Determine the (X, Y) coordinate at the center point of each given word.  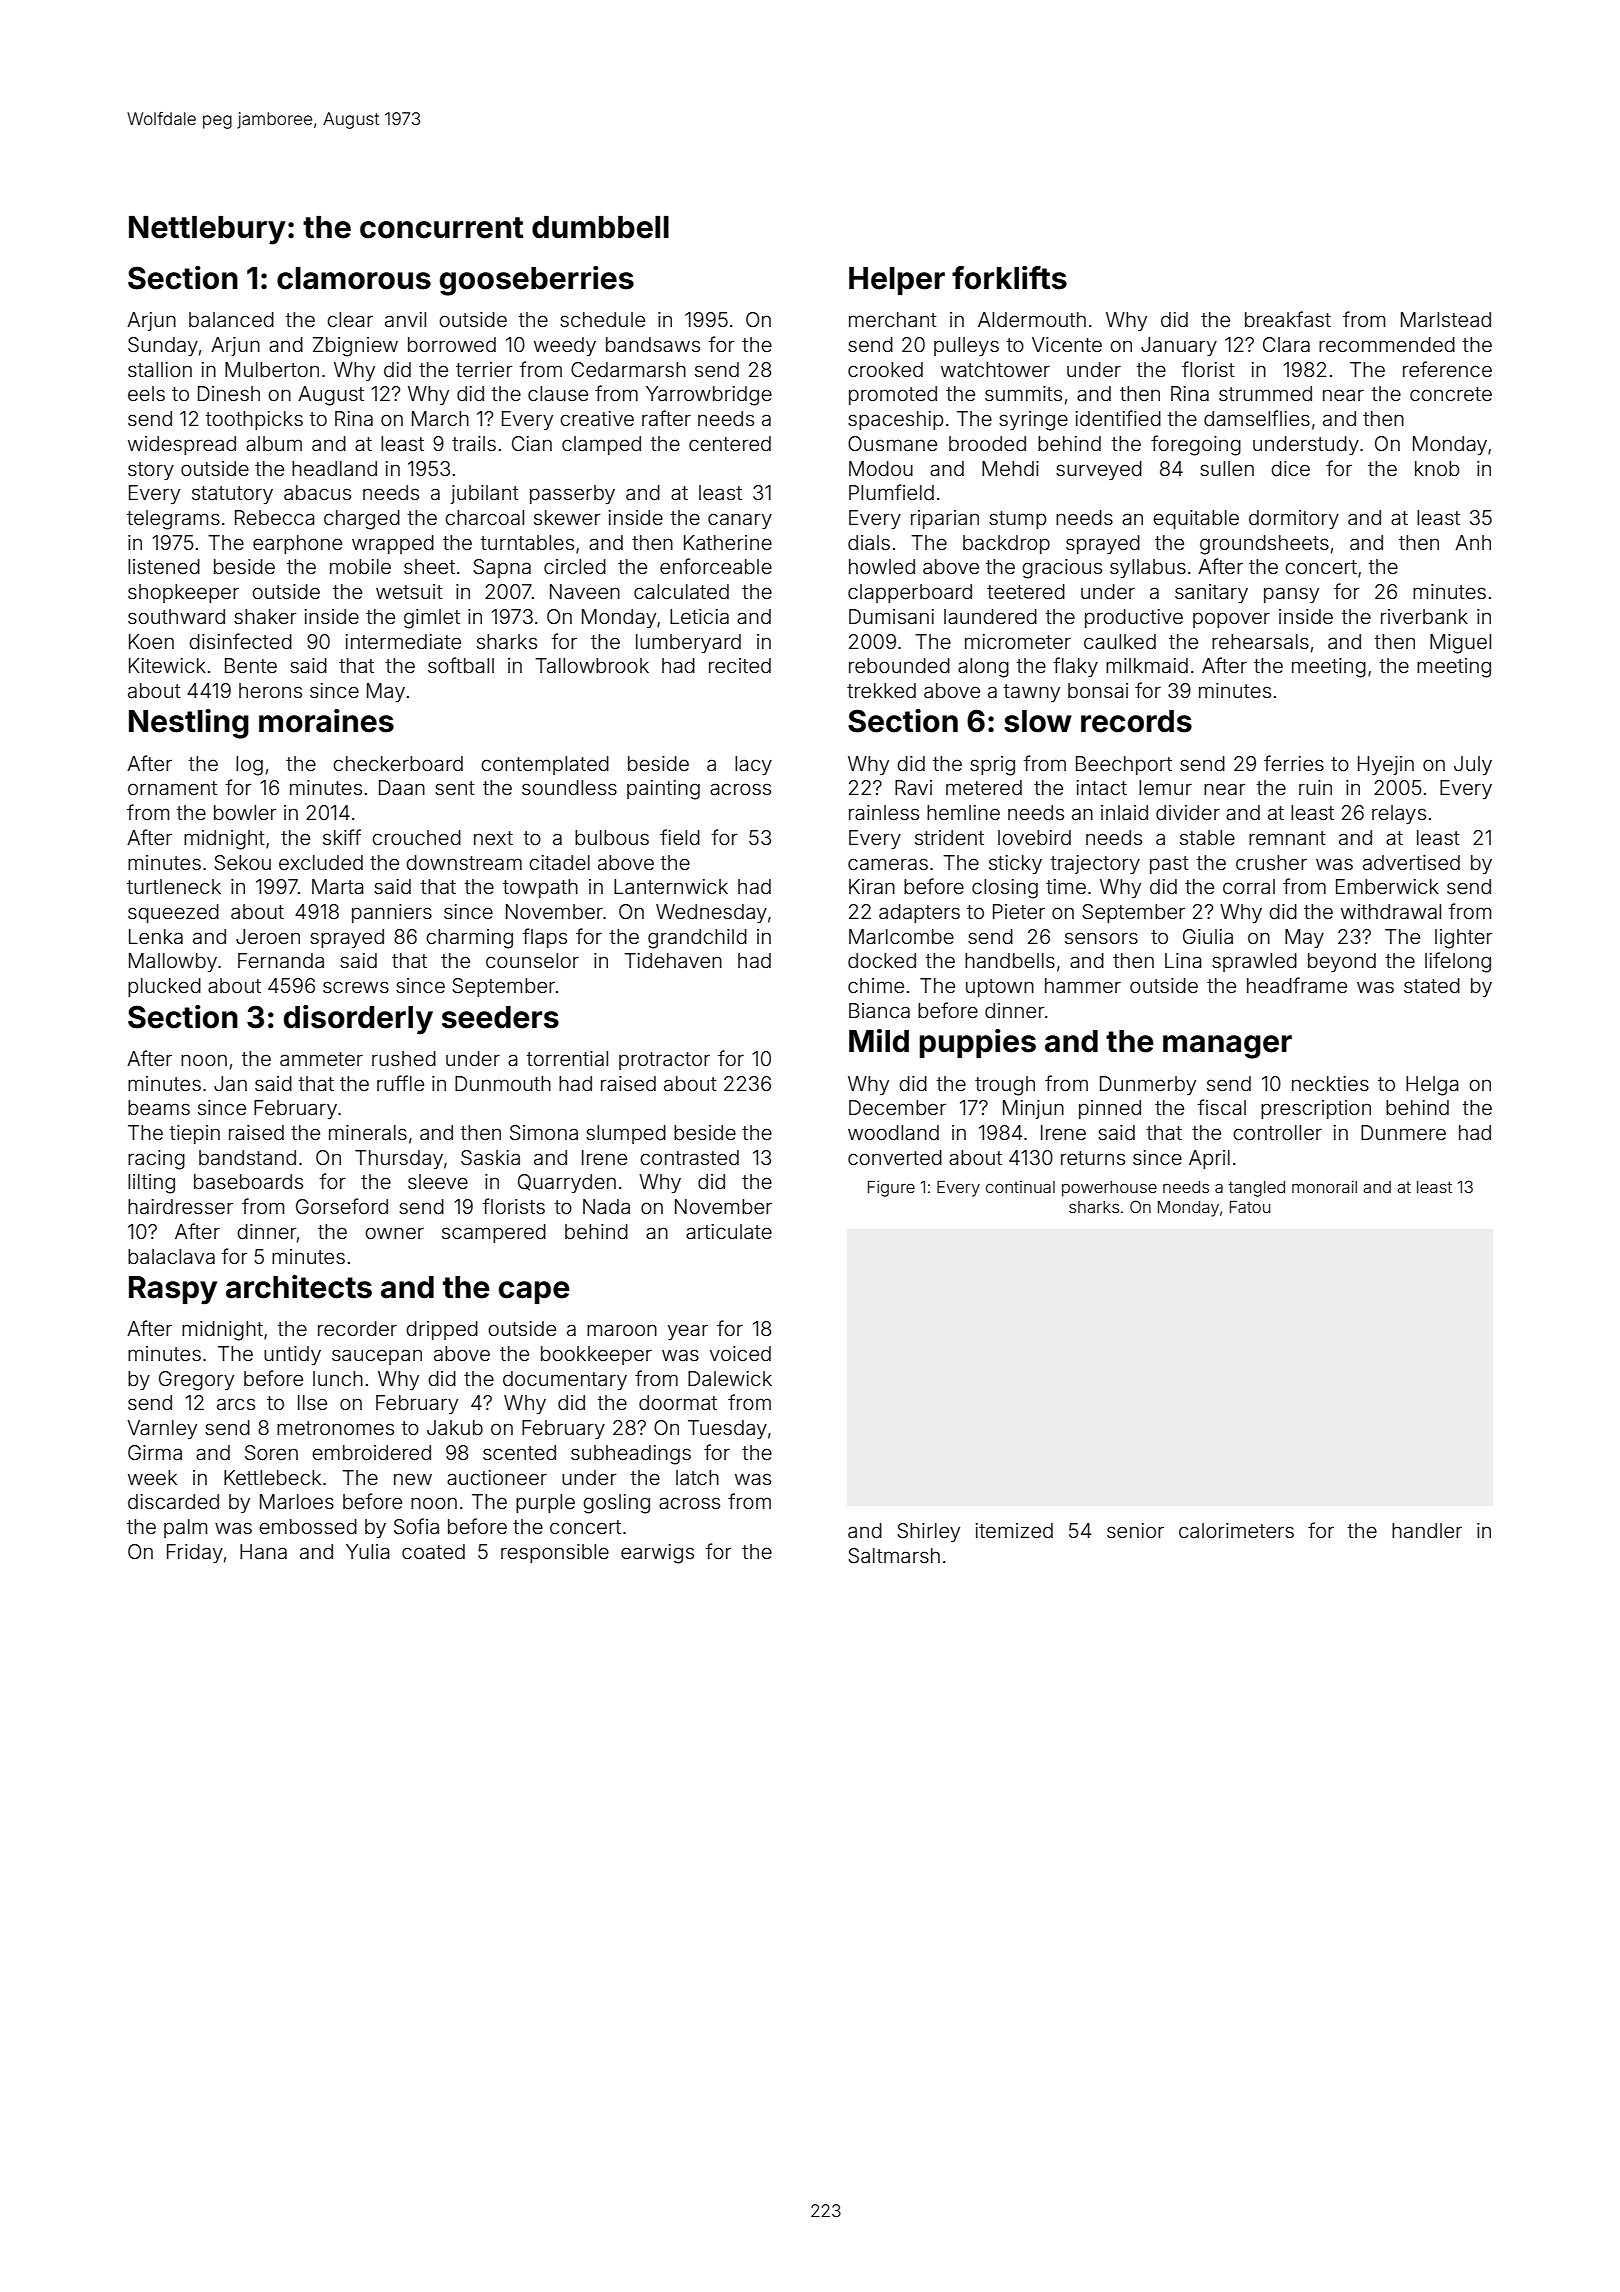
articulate (729, 1231)
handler (1427, 1530)
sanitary (1211, 593)
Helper (897, 281)
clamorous (354, 278)
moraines (326, 721)
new (413, 1479)
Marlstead (1446, 319)
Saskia (490, 1158)
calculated (681, 591)
